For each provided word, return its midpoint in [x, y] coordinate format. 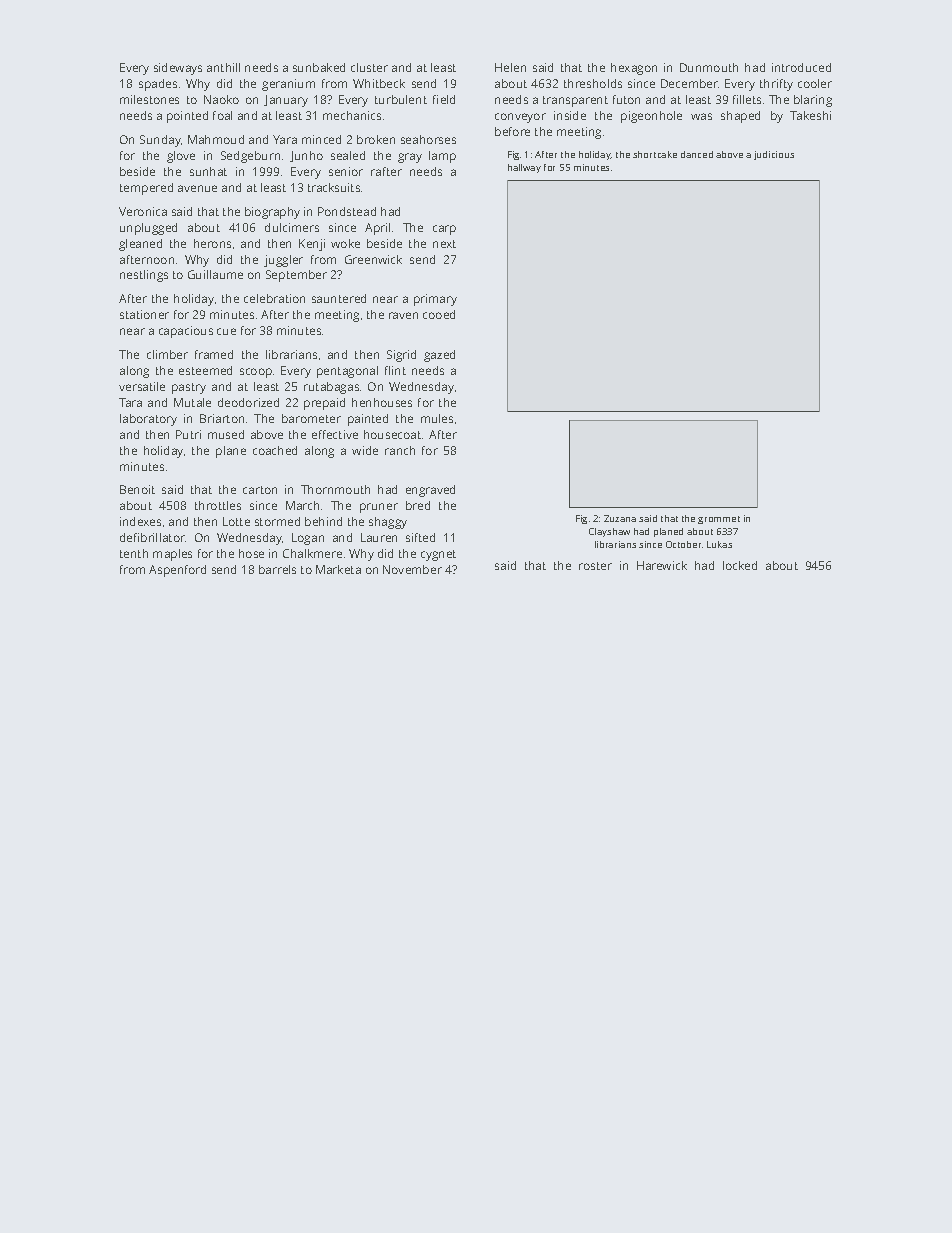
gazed [439, 356]
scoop [256, 373]
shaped [740, 117]
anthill [223, 67]
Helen [510, 67]
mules [437, 418]
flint [395, 370]
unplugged [148, 229]
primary [435, 300]
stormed [277, 521]
